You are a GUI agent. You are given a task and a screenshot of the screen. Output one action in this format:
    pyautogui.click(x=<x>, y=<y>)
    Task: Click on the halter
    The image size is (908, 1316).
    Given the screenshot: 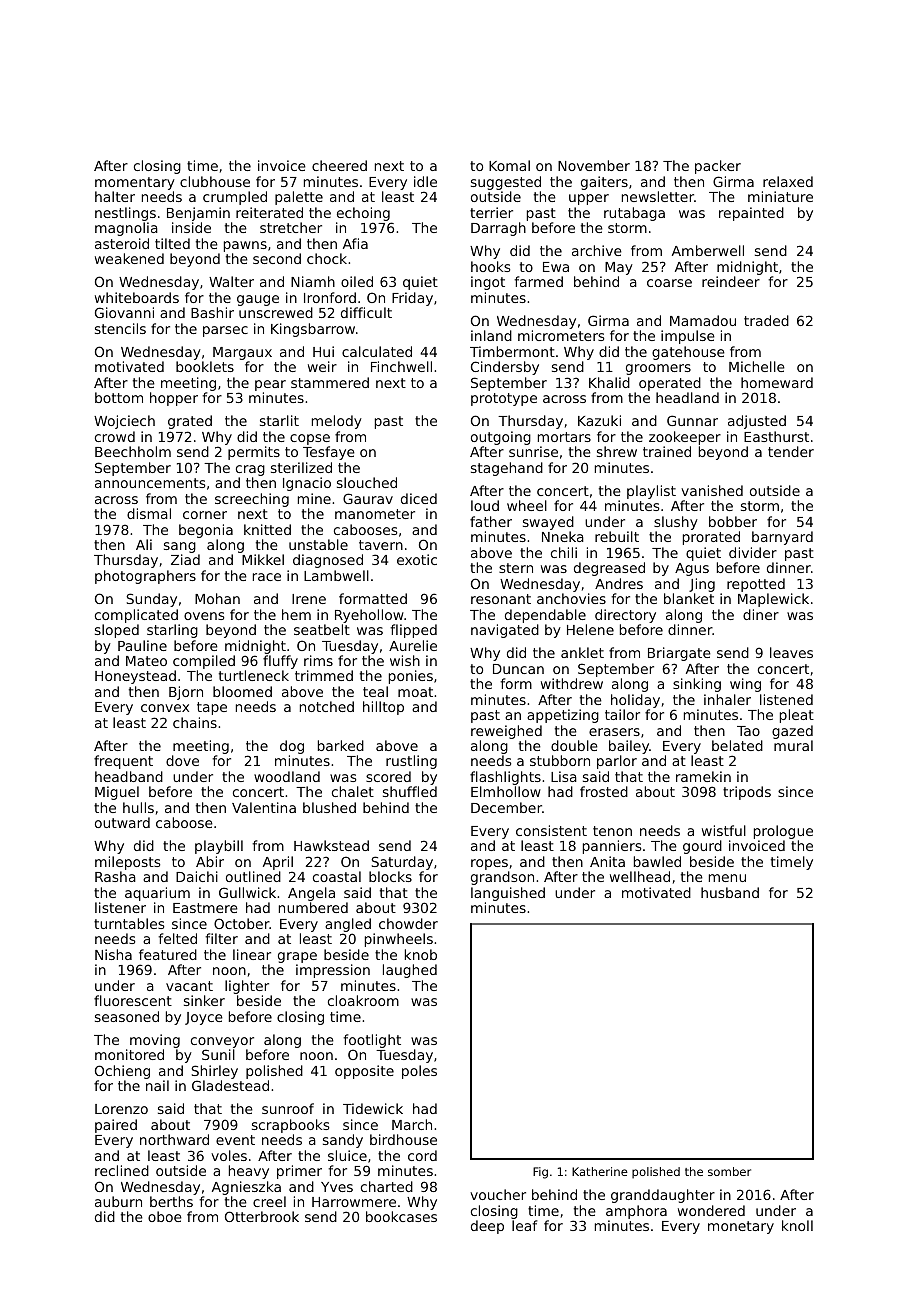 What is the action you would take?
    pyautogui.click(x=115, y=196)
